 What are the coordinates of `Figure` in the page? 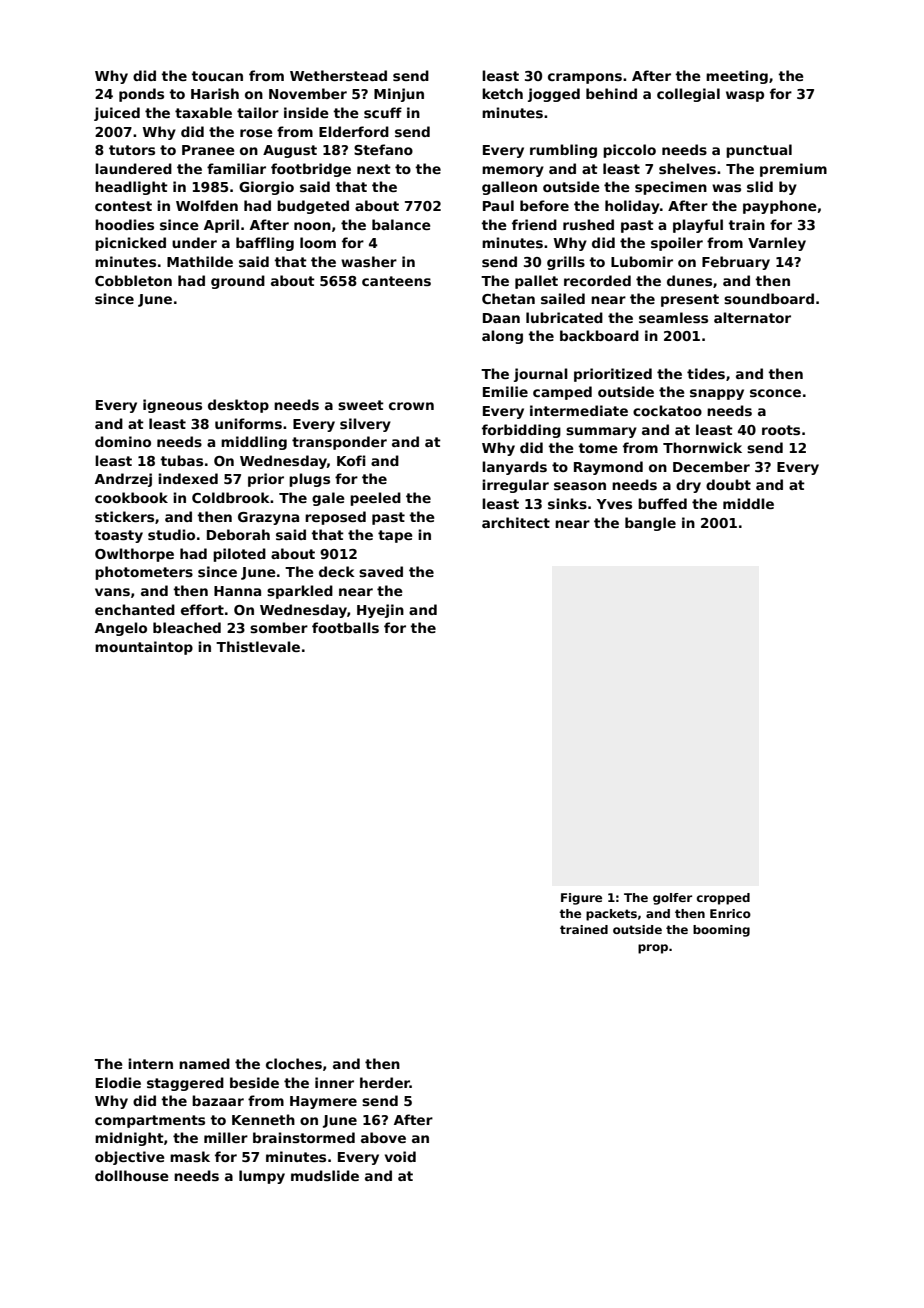 It's located at (581, 899).
